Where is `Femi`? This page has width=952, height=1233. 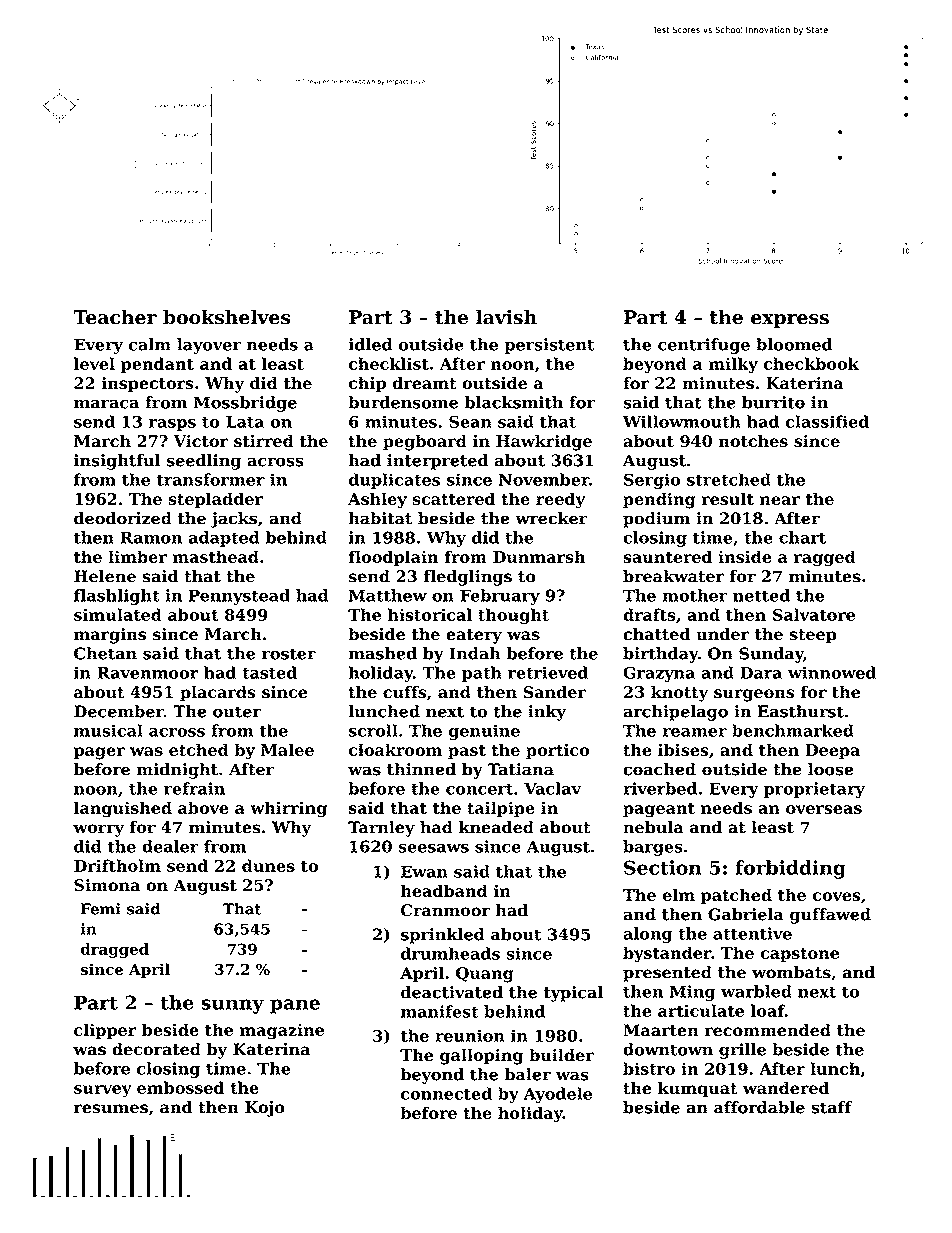 Femi is located at coordinates (101, 909).
